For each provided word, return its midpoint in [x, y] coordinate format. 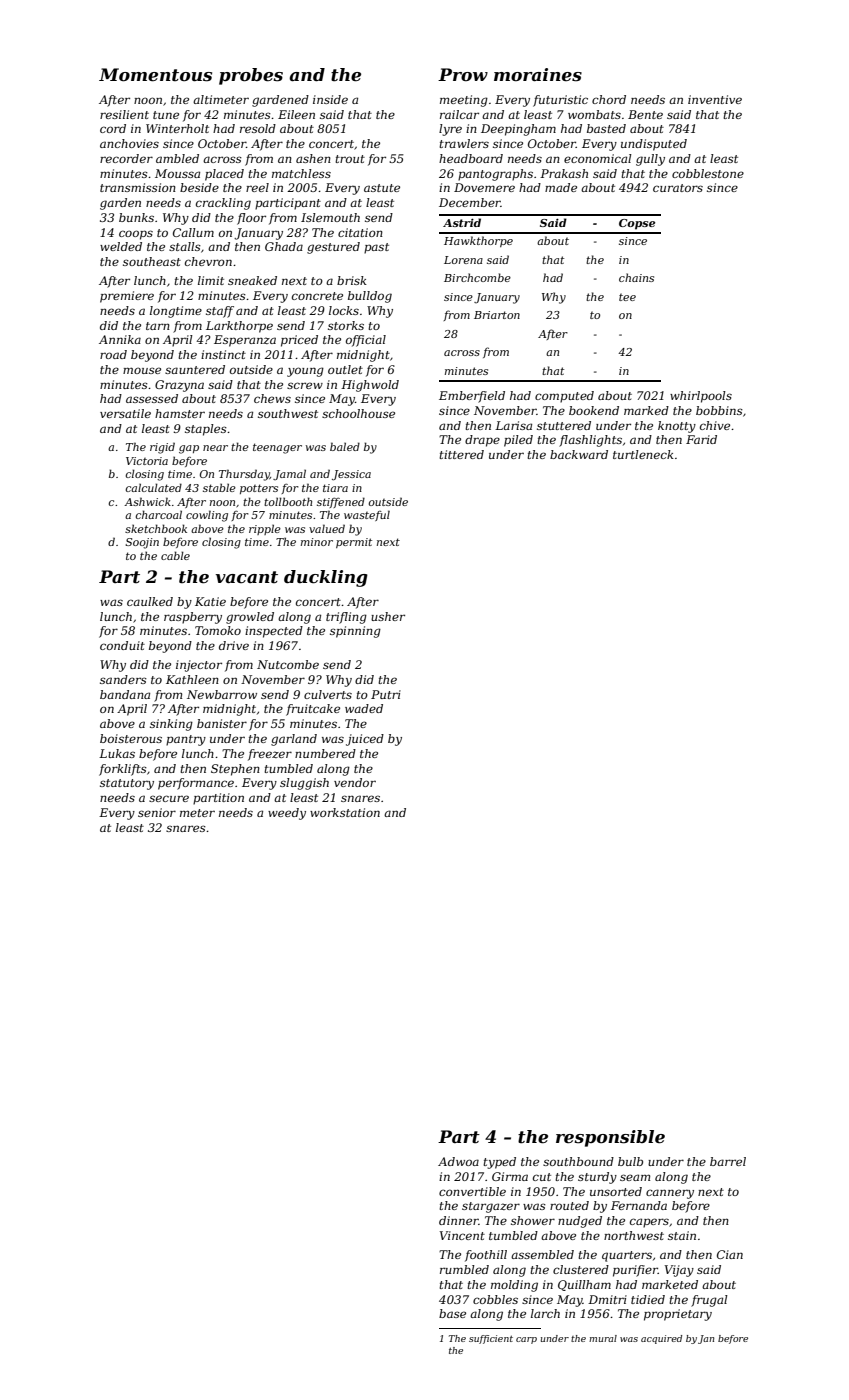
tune [166, 115]
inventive [715, 99]
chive [715, 425]
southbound [578, 1161]
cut [542, 1177]
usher [388, 616]
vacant [247, 577]
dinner [459, 1220]
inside [330, 99]
